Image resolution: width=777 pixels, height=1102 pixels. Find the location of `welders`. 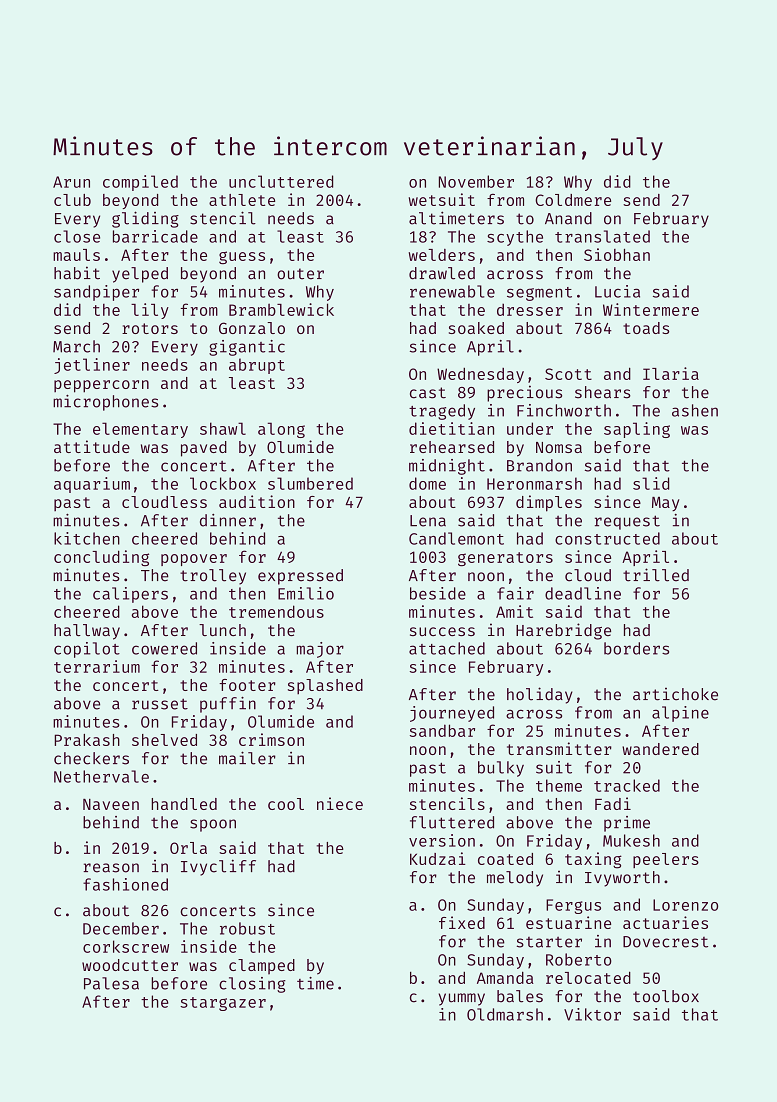

welders is located at coordinates (442, 255).
